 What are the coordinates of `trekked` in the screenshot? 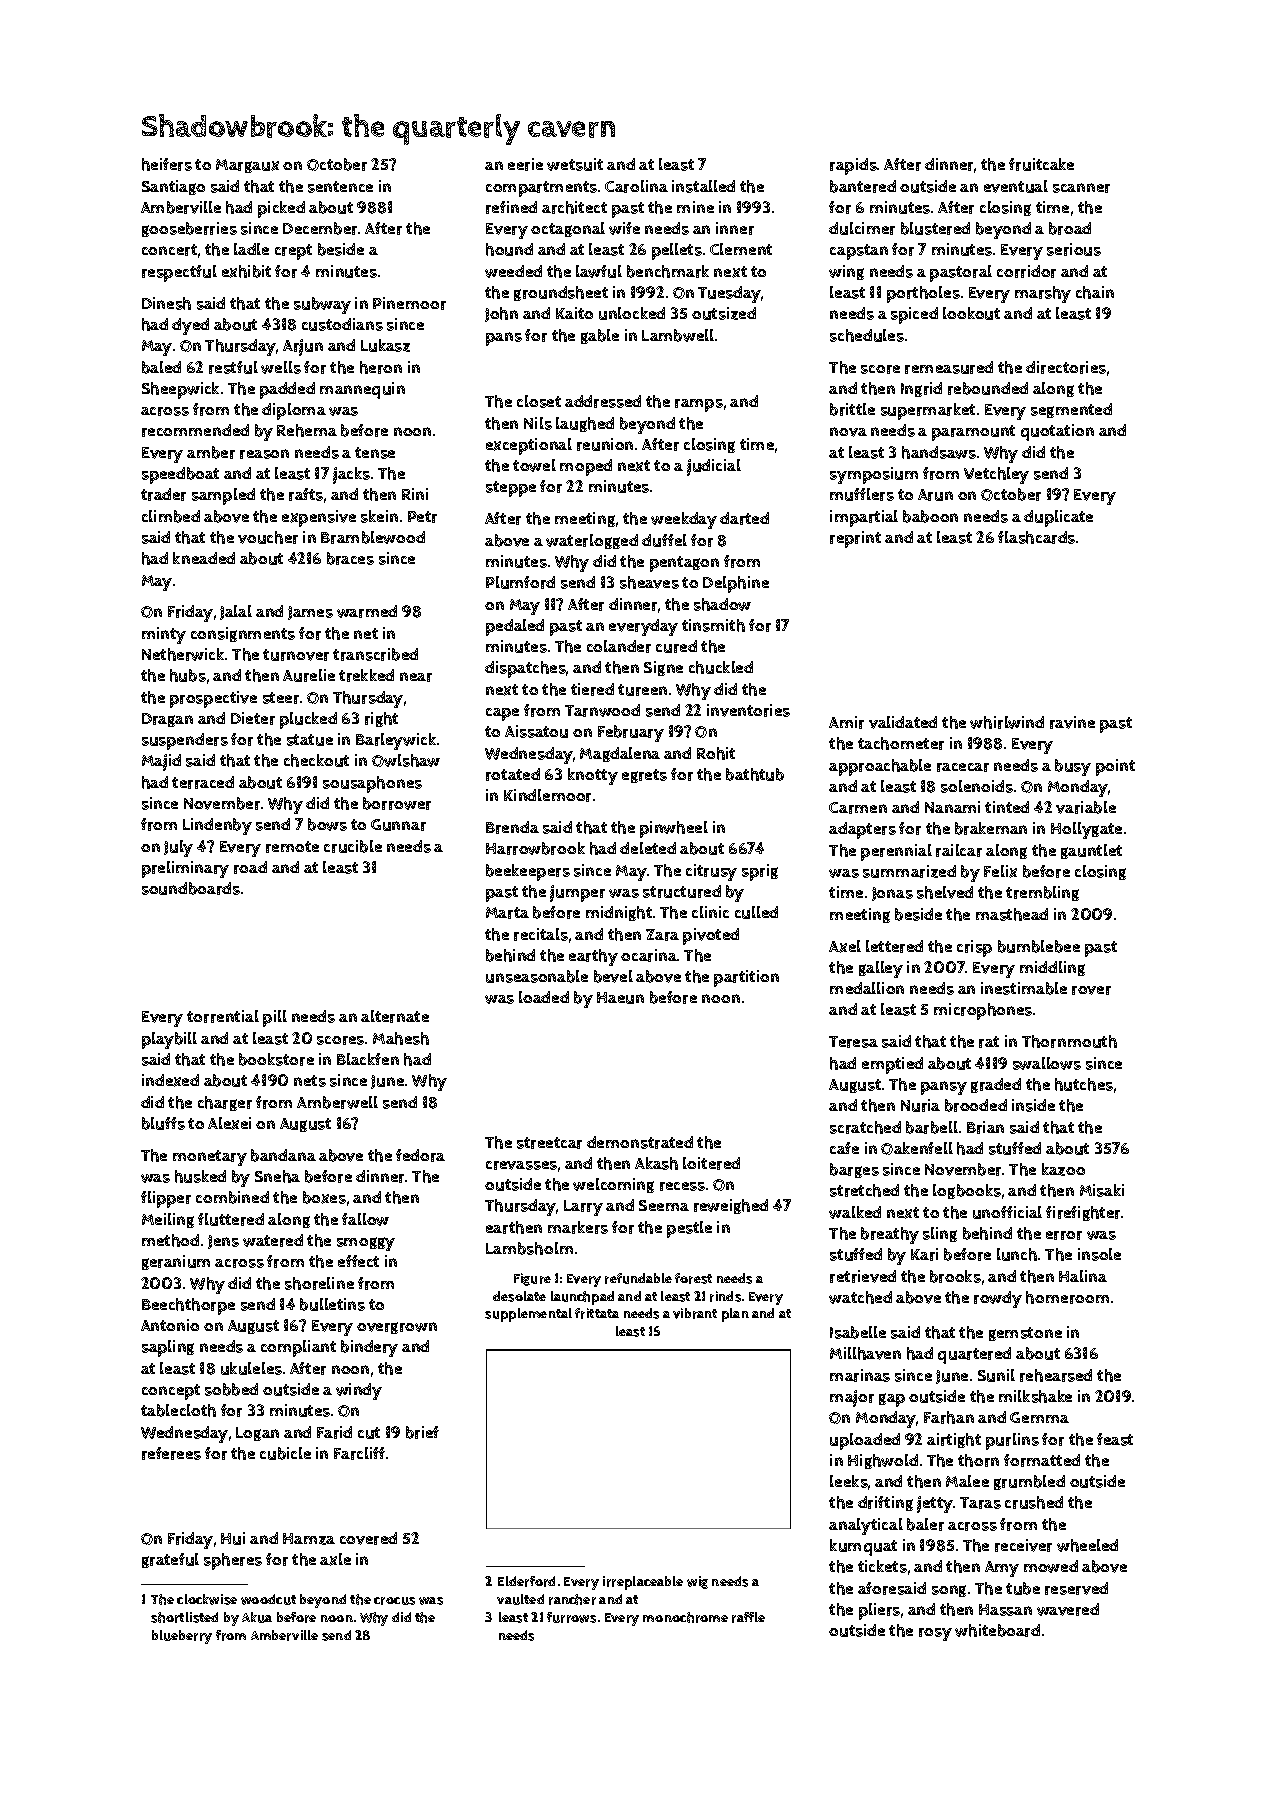 It's located at (366, 675).
